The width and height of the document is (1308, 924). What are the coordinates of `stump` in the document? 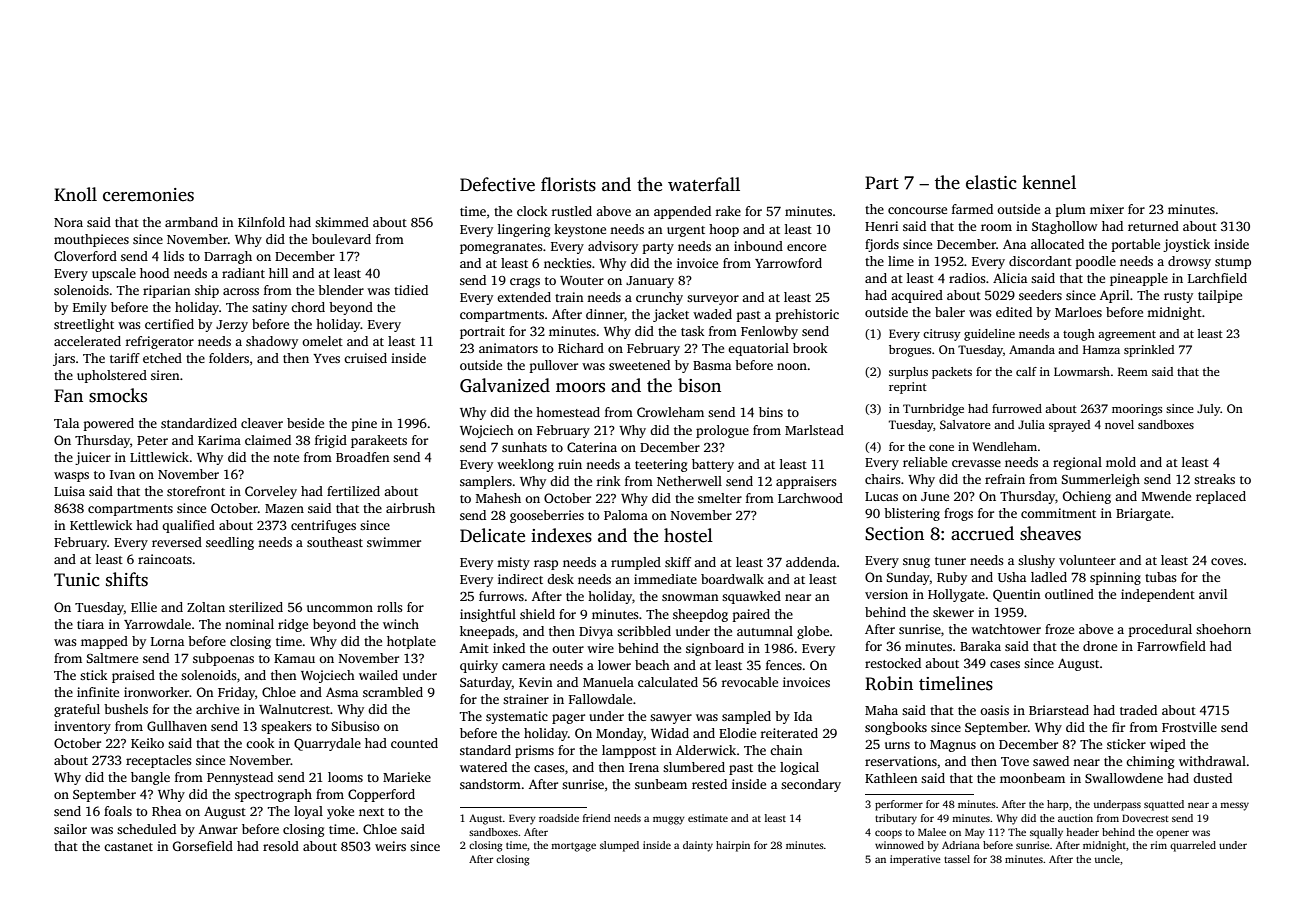 It's located at (1233, 263).
